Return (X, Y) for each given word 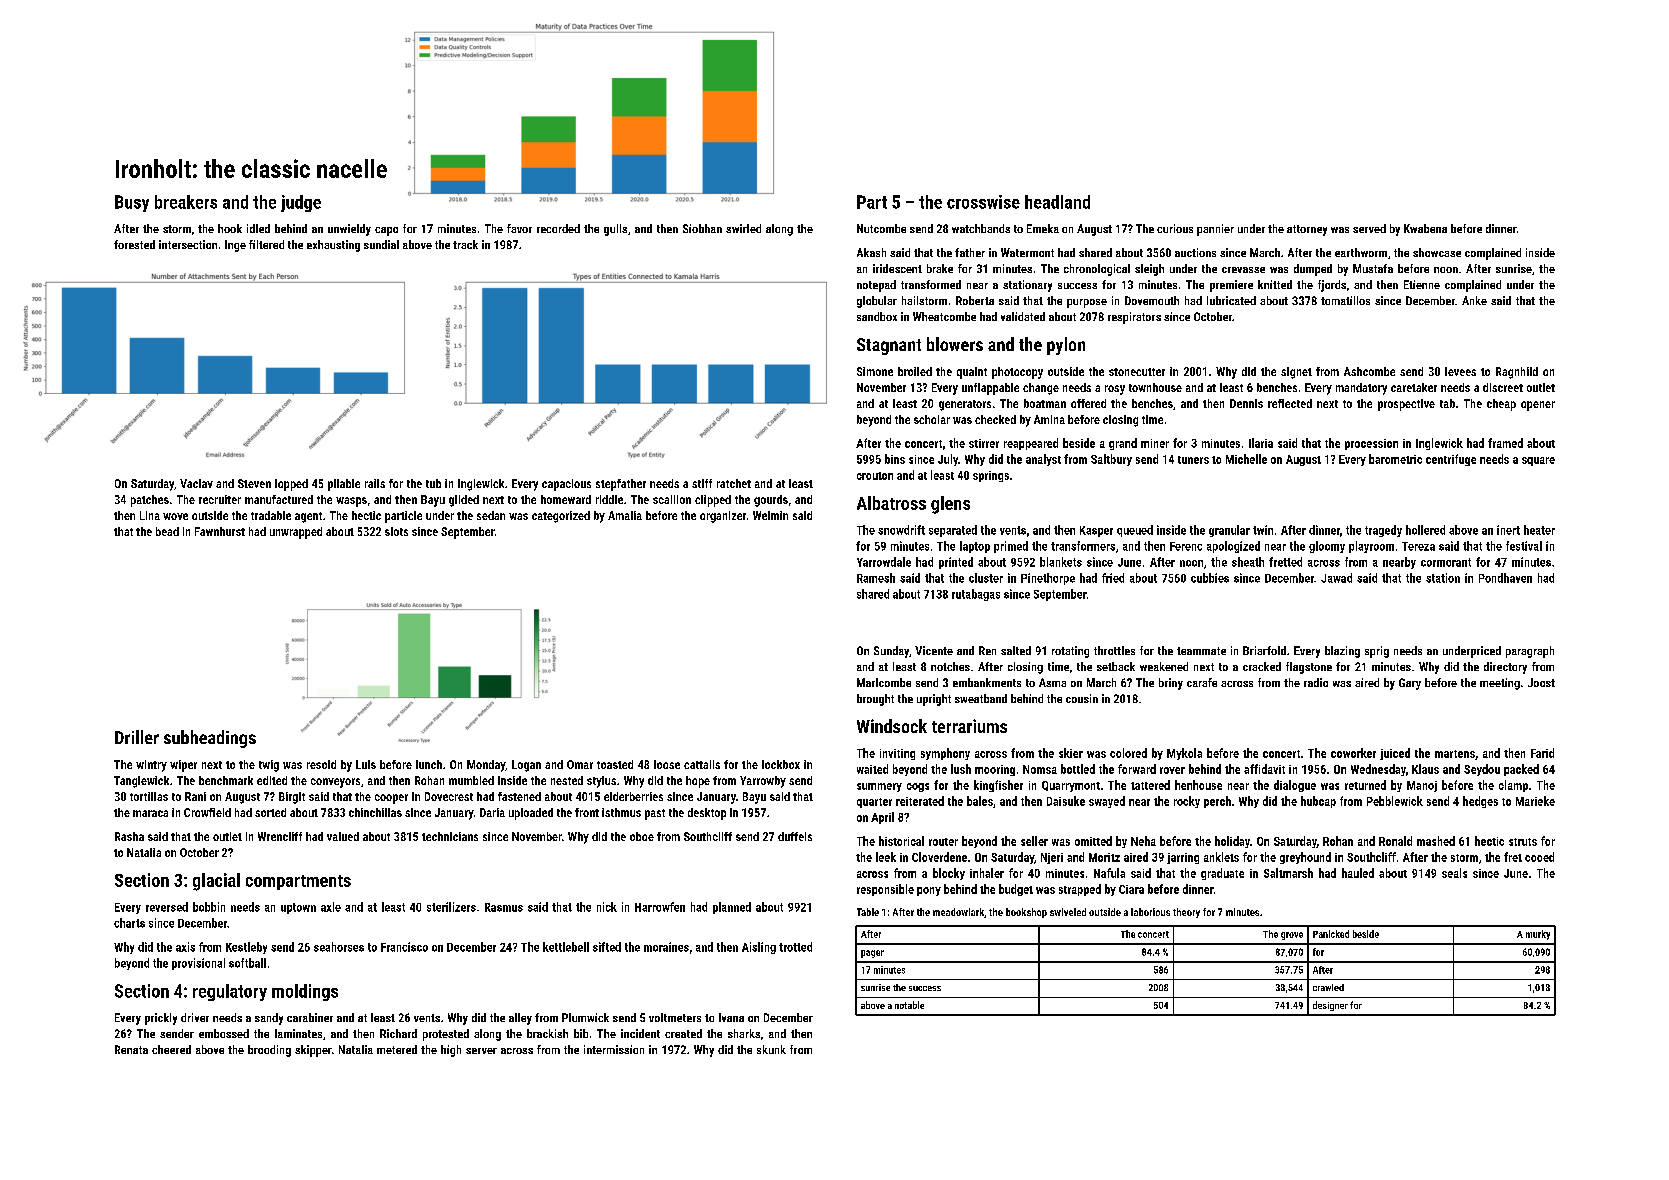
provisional (198, 964)
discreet (1503, 387)
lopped (291, 485)
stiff (702, 483)
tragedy (1383, 531)
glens (950, 505)
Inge (235, 246)
